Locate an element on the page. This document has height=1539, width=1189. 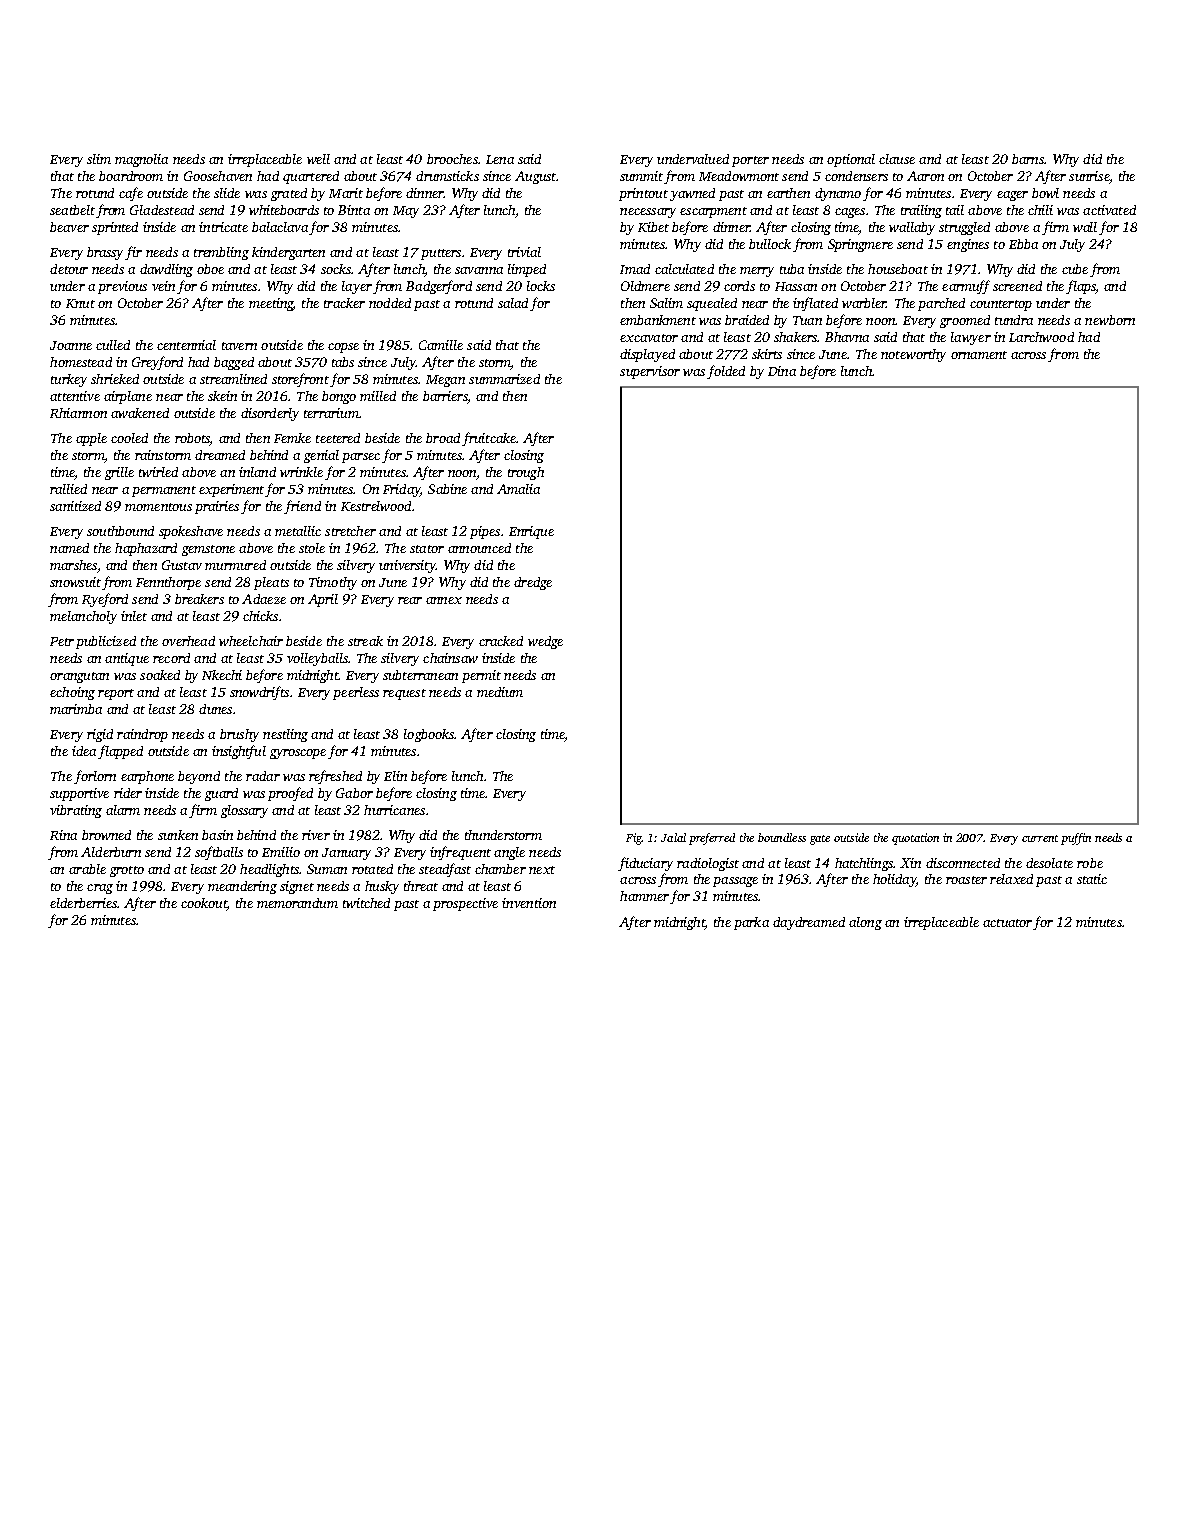
Lena is located at coordinates (500, 159).
